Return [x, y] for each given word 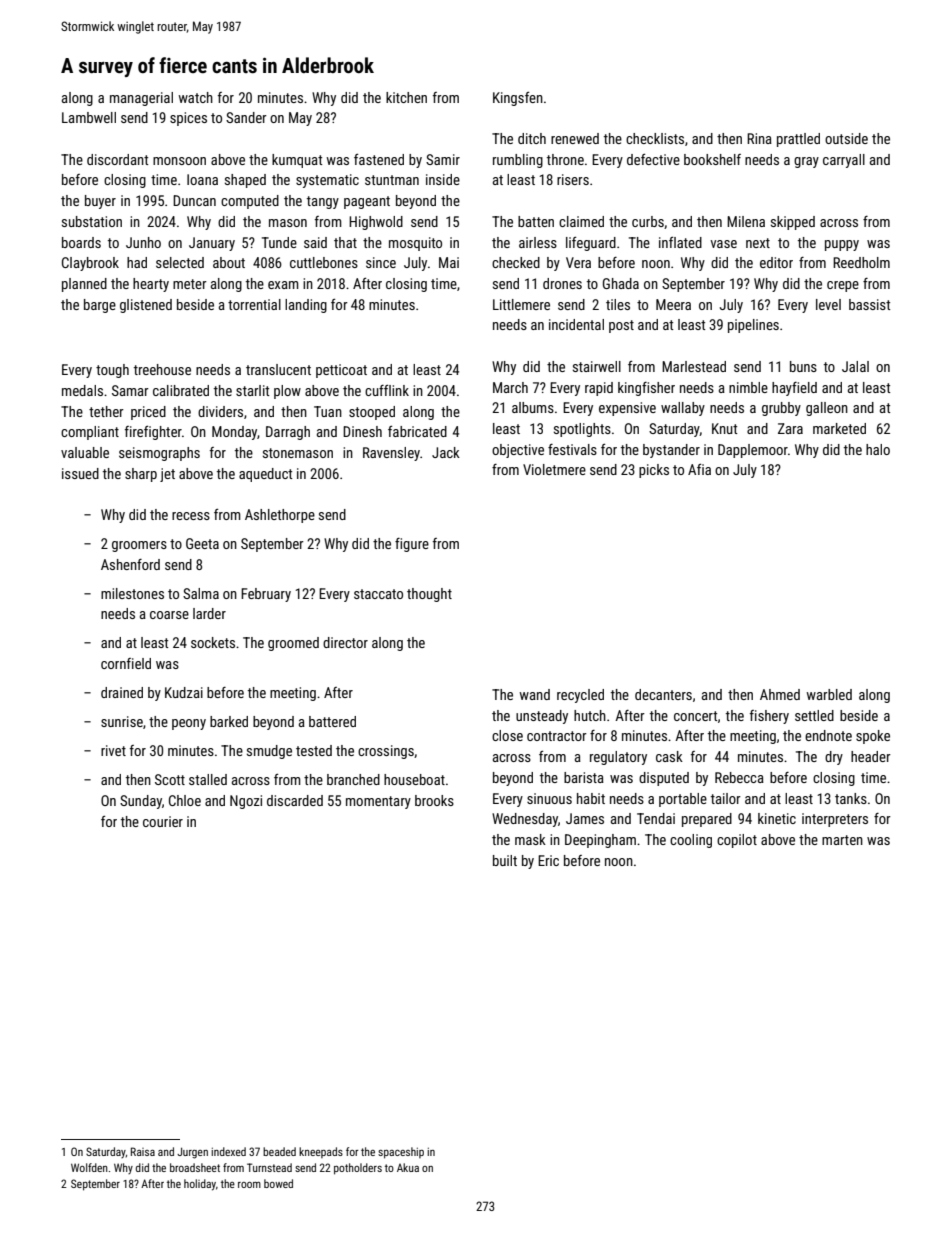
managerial [141, 99]
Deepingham [600, 841]
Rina [759, 138]
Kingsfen [518, 99]
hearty [151, 285]
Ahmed [780, 694]
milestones [132, 593]
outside [846, 138]
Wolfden [89, 1167]
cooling [691, 841]
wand [534, 694]
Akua [408, 1167]
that [345, 242]
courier [163, 821]
